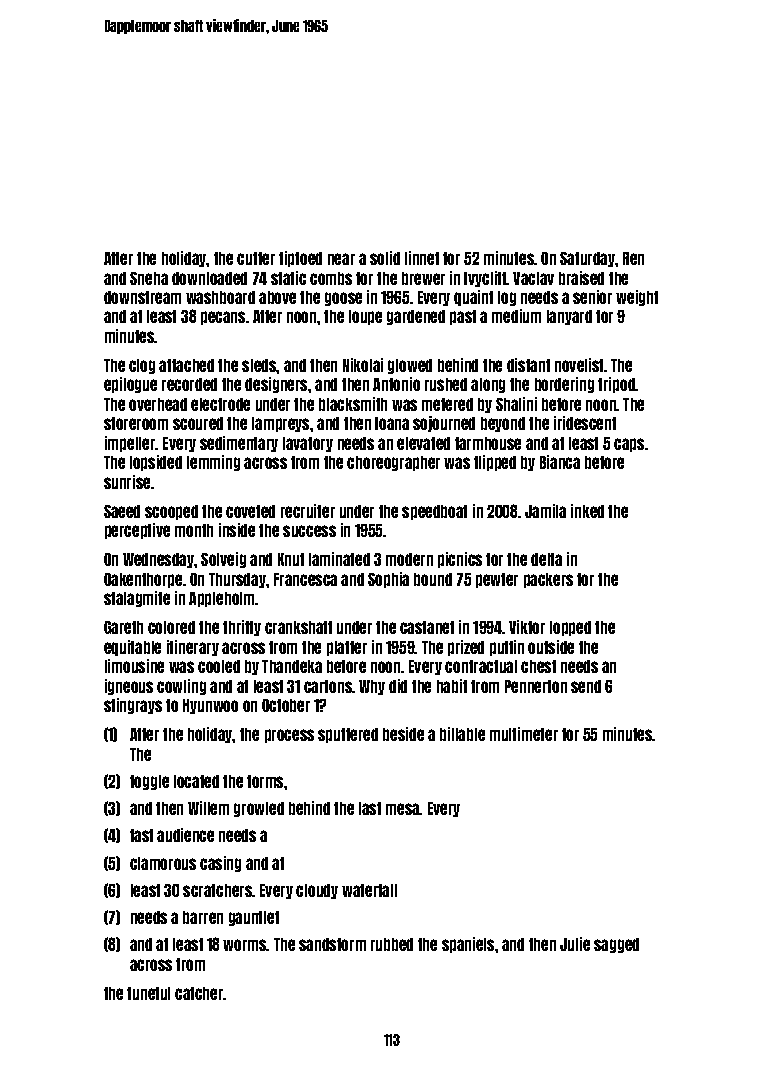 This screenshot has height=1089, width=768. What do you see at coordinates (133, 706) in the screenshot?
I see `stingrays` at bounding box center [133, 706].
